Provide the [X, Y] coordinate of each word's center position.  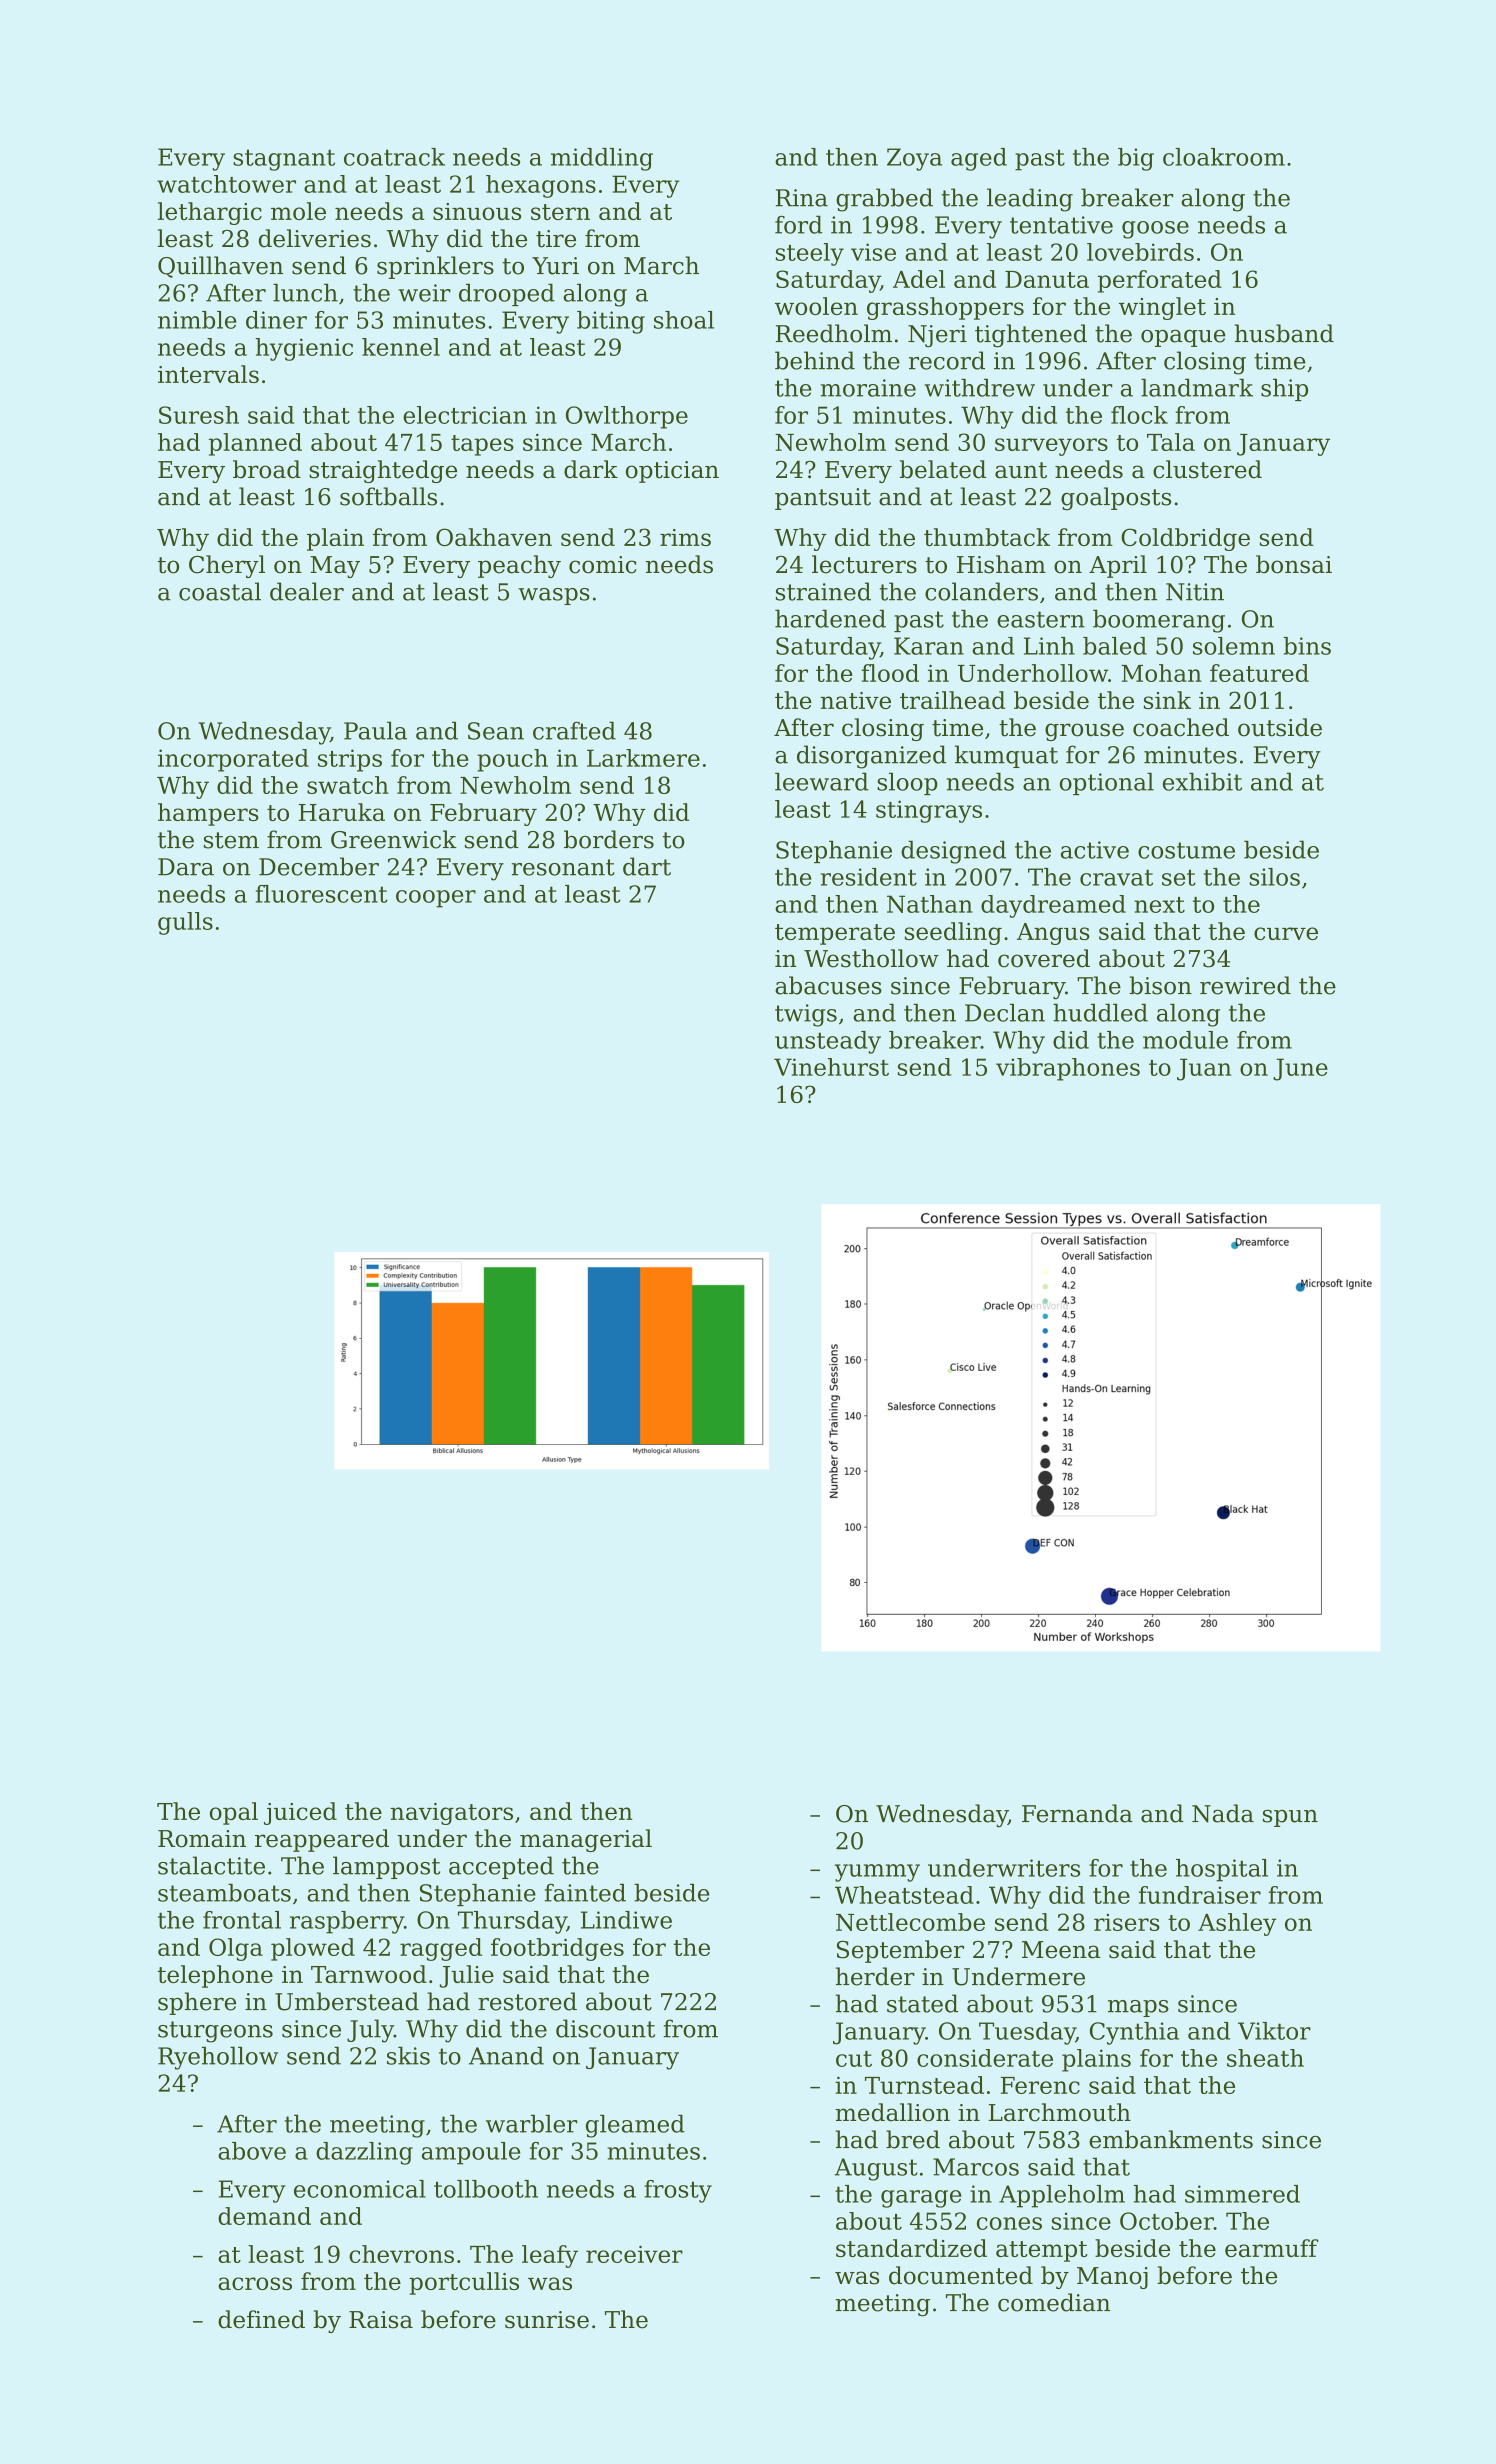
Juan [1204, 1069]
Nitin [1195, 592]
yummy [877, 1873]
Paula [375, 730]
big [1136, 159]
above [252, 2151]
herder [875, 1976]
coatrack [394, 157]
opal [234, 1813]
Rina [802, 198]
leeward [822, 781]
